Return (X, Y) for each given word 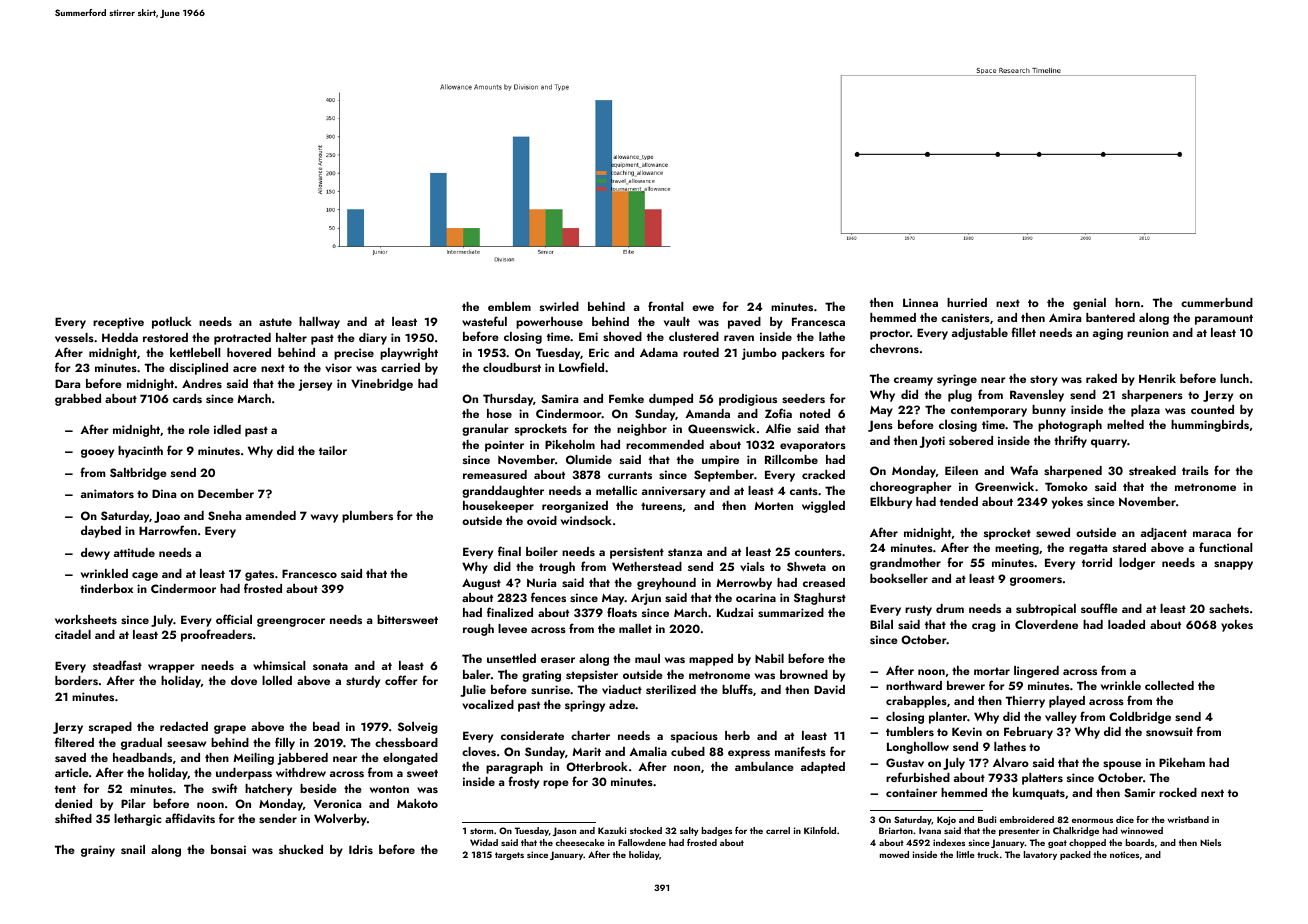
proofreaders (216, 635)
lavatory (1040, 855)
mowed (894, 854)
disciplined (198, 369)
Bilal (881, 624)
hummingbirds (1210, 426)
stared (1129, 547)
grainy (98, 851)
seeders (803, 398)
